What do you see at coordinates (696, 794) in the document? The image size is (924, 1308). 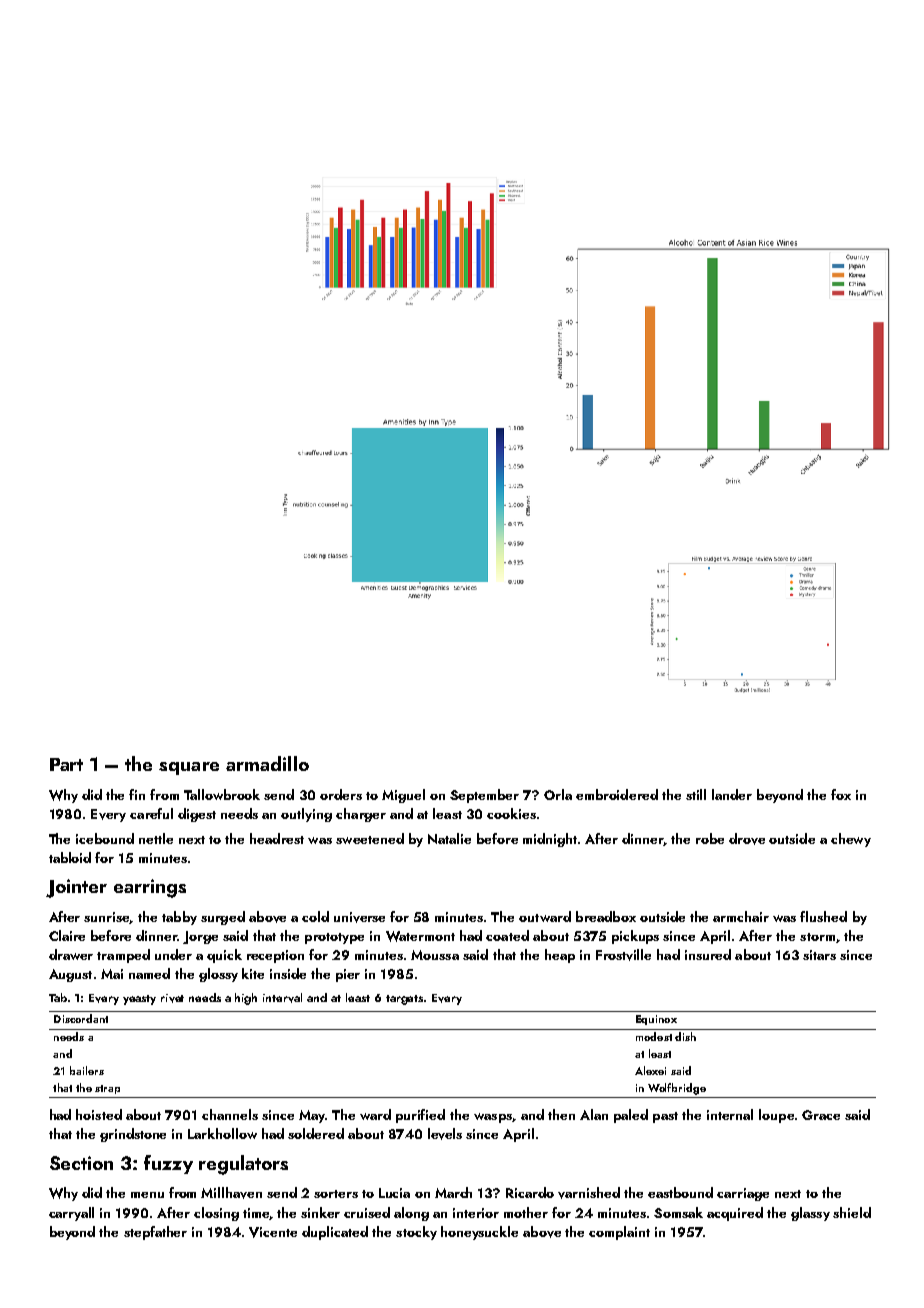 I see `still` at bounding box center [696, 794].
